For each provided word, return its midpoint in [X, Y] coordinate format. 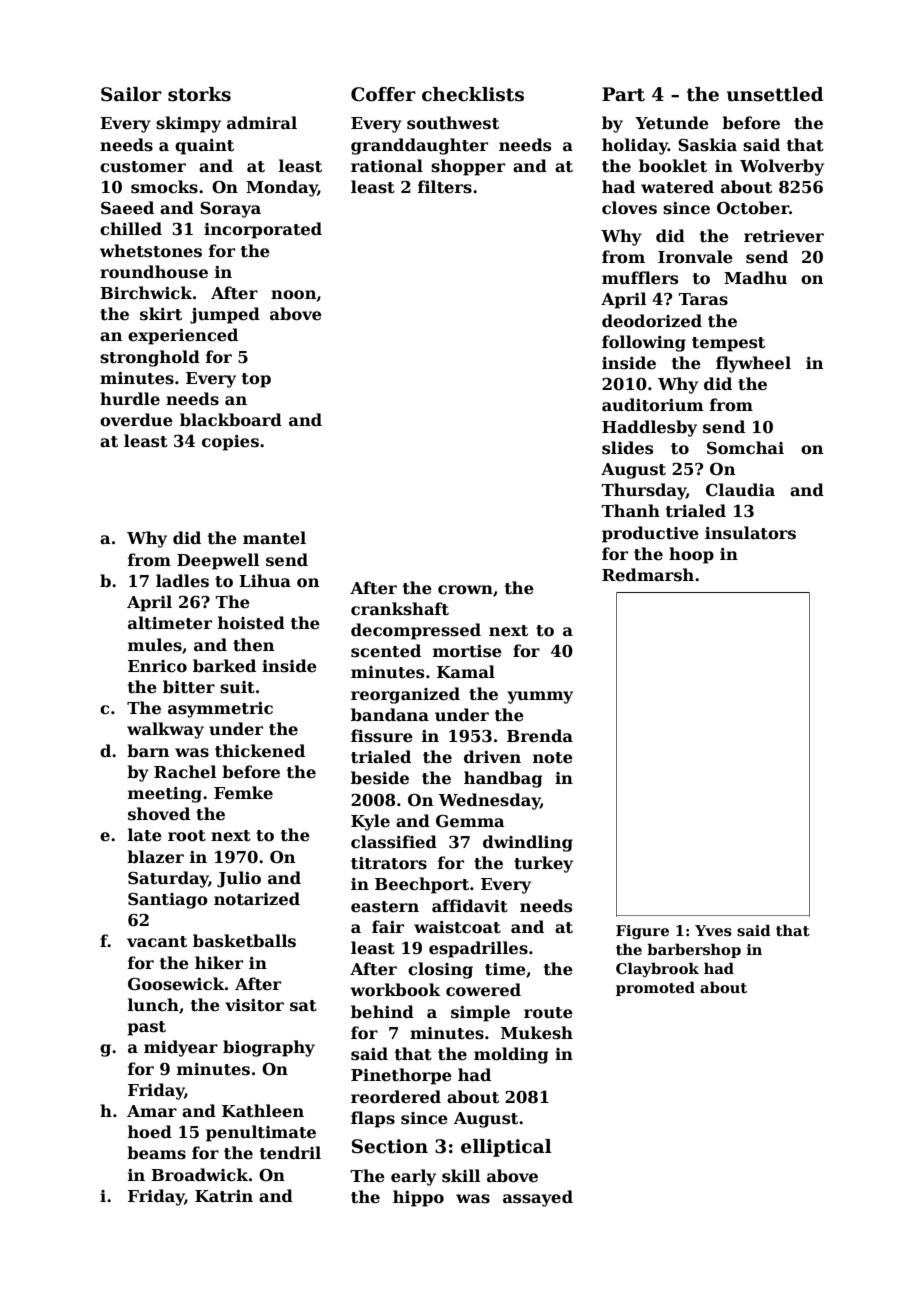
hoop [691, 555]
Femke [243, 793]
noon [293, 295]
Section [390, 1146]
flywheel [753, 364]
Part [623, 94]
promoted [655, 988]
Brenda [540, 735]
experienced [183, 336]
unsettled [775, 94]
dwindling [528, 843]
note [553, 758]
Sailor [131, 94]
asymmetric [220, 710]
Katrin [224, 1196]
